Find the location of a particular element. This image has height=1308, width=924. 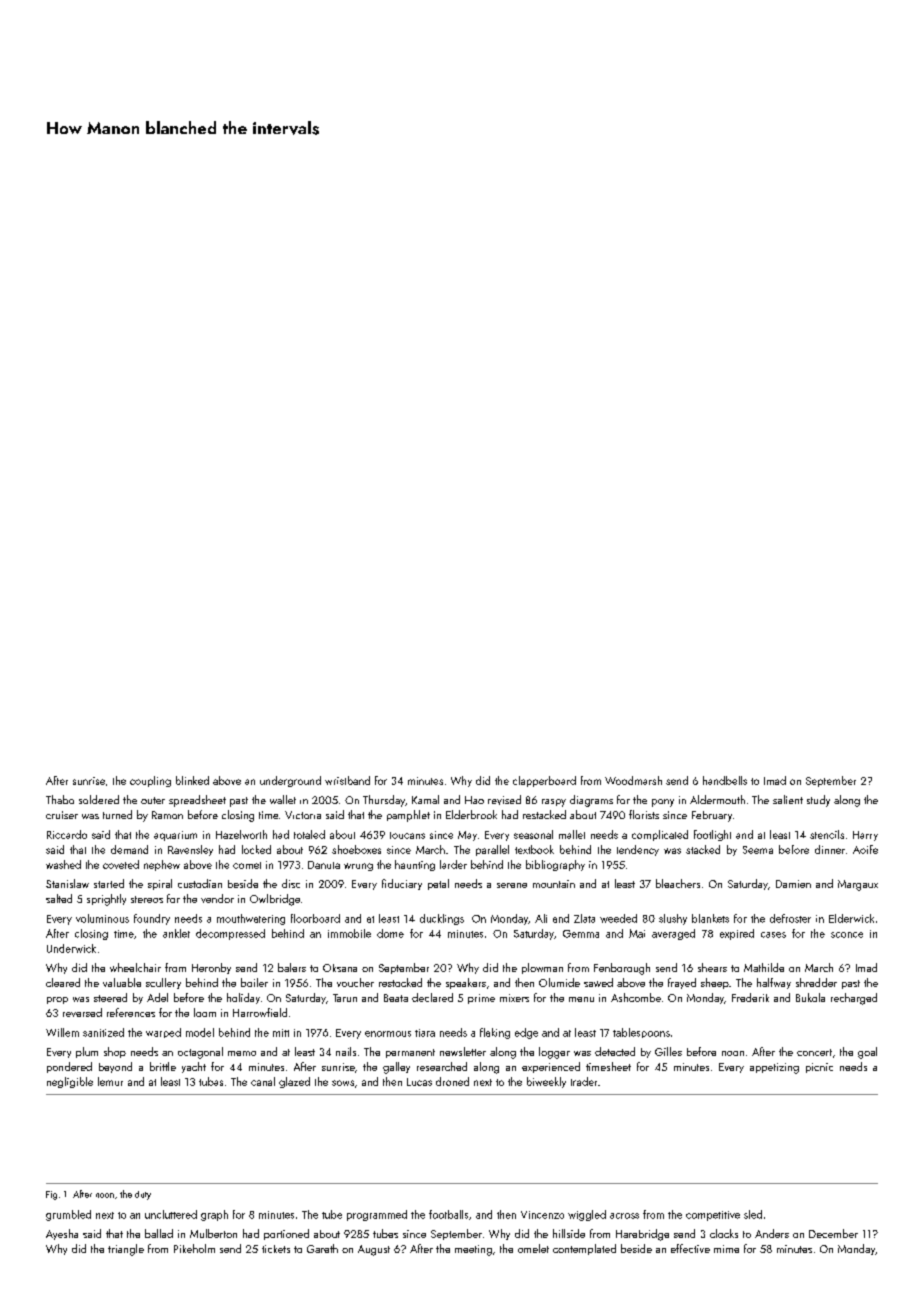

Underwick is located at coordinates (71, 948).
